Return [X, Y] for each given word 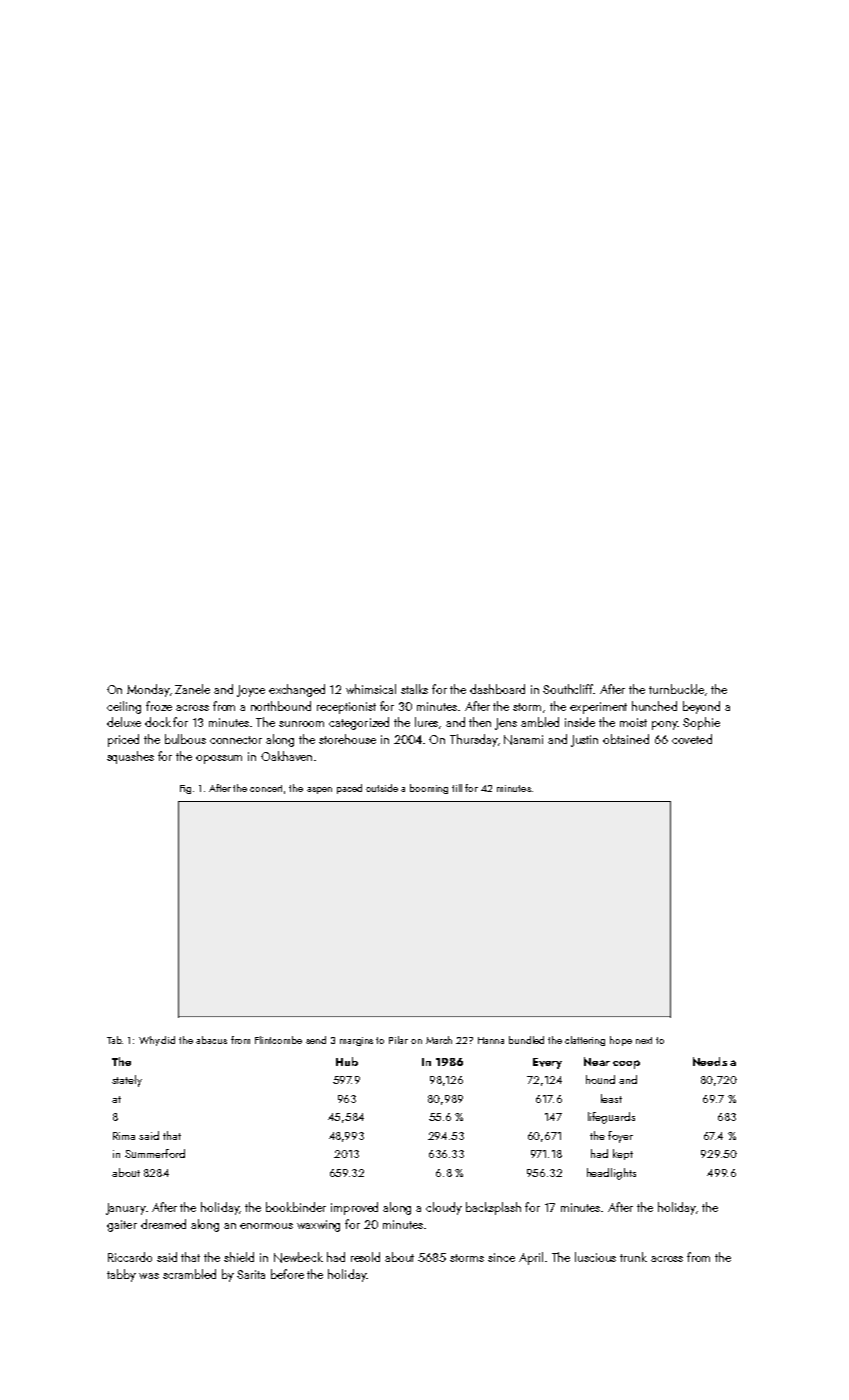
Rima [124, 1136]
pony [664, 725]
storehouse [347, 739]
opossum [219, 759]
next [644, 1040]
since [501, 1257]
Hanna [491, 1040]
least [611, 1098]
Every [547, 1063]
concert [266, 788]
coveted [692, 739]
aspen [319, 790]
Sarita [251, 1274]
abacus [211, 1040]
